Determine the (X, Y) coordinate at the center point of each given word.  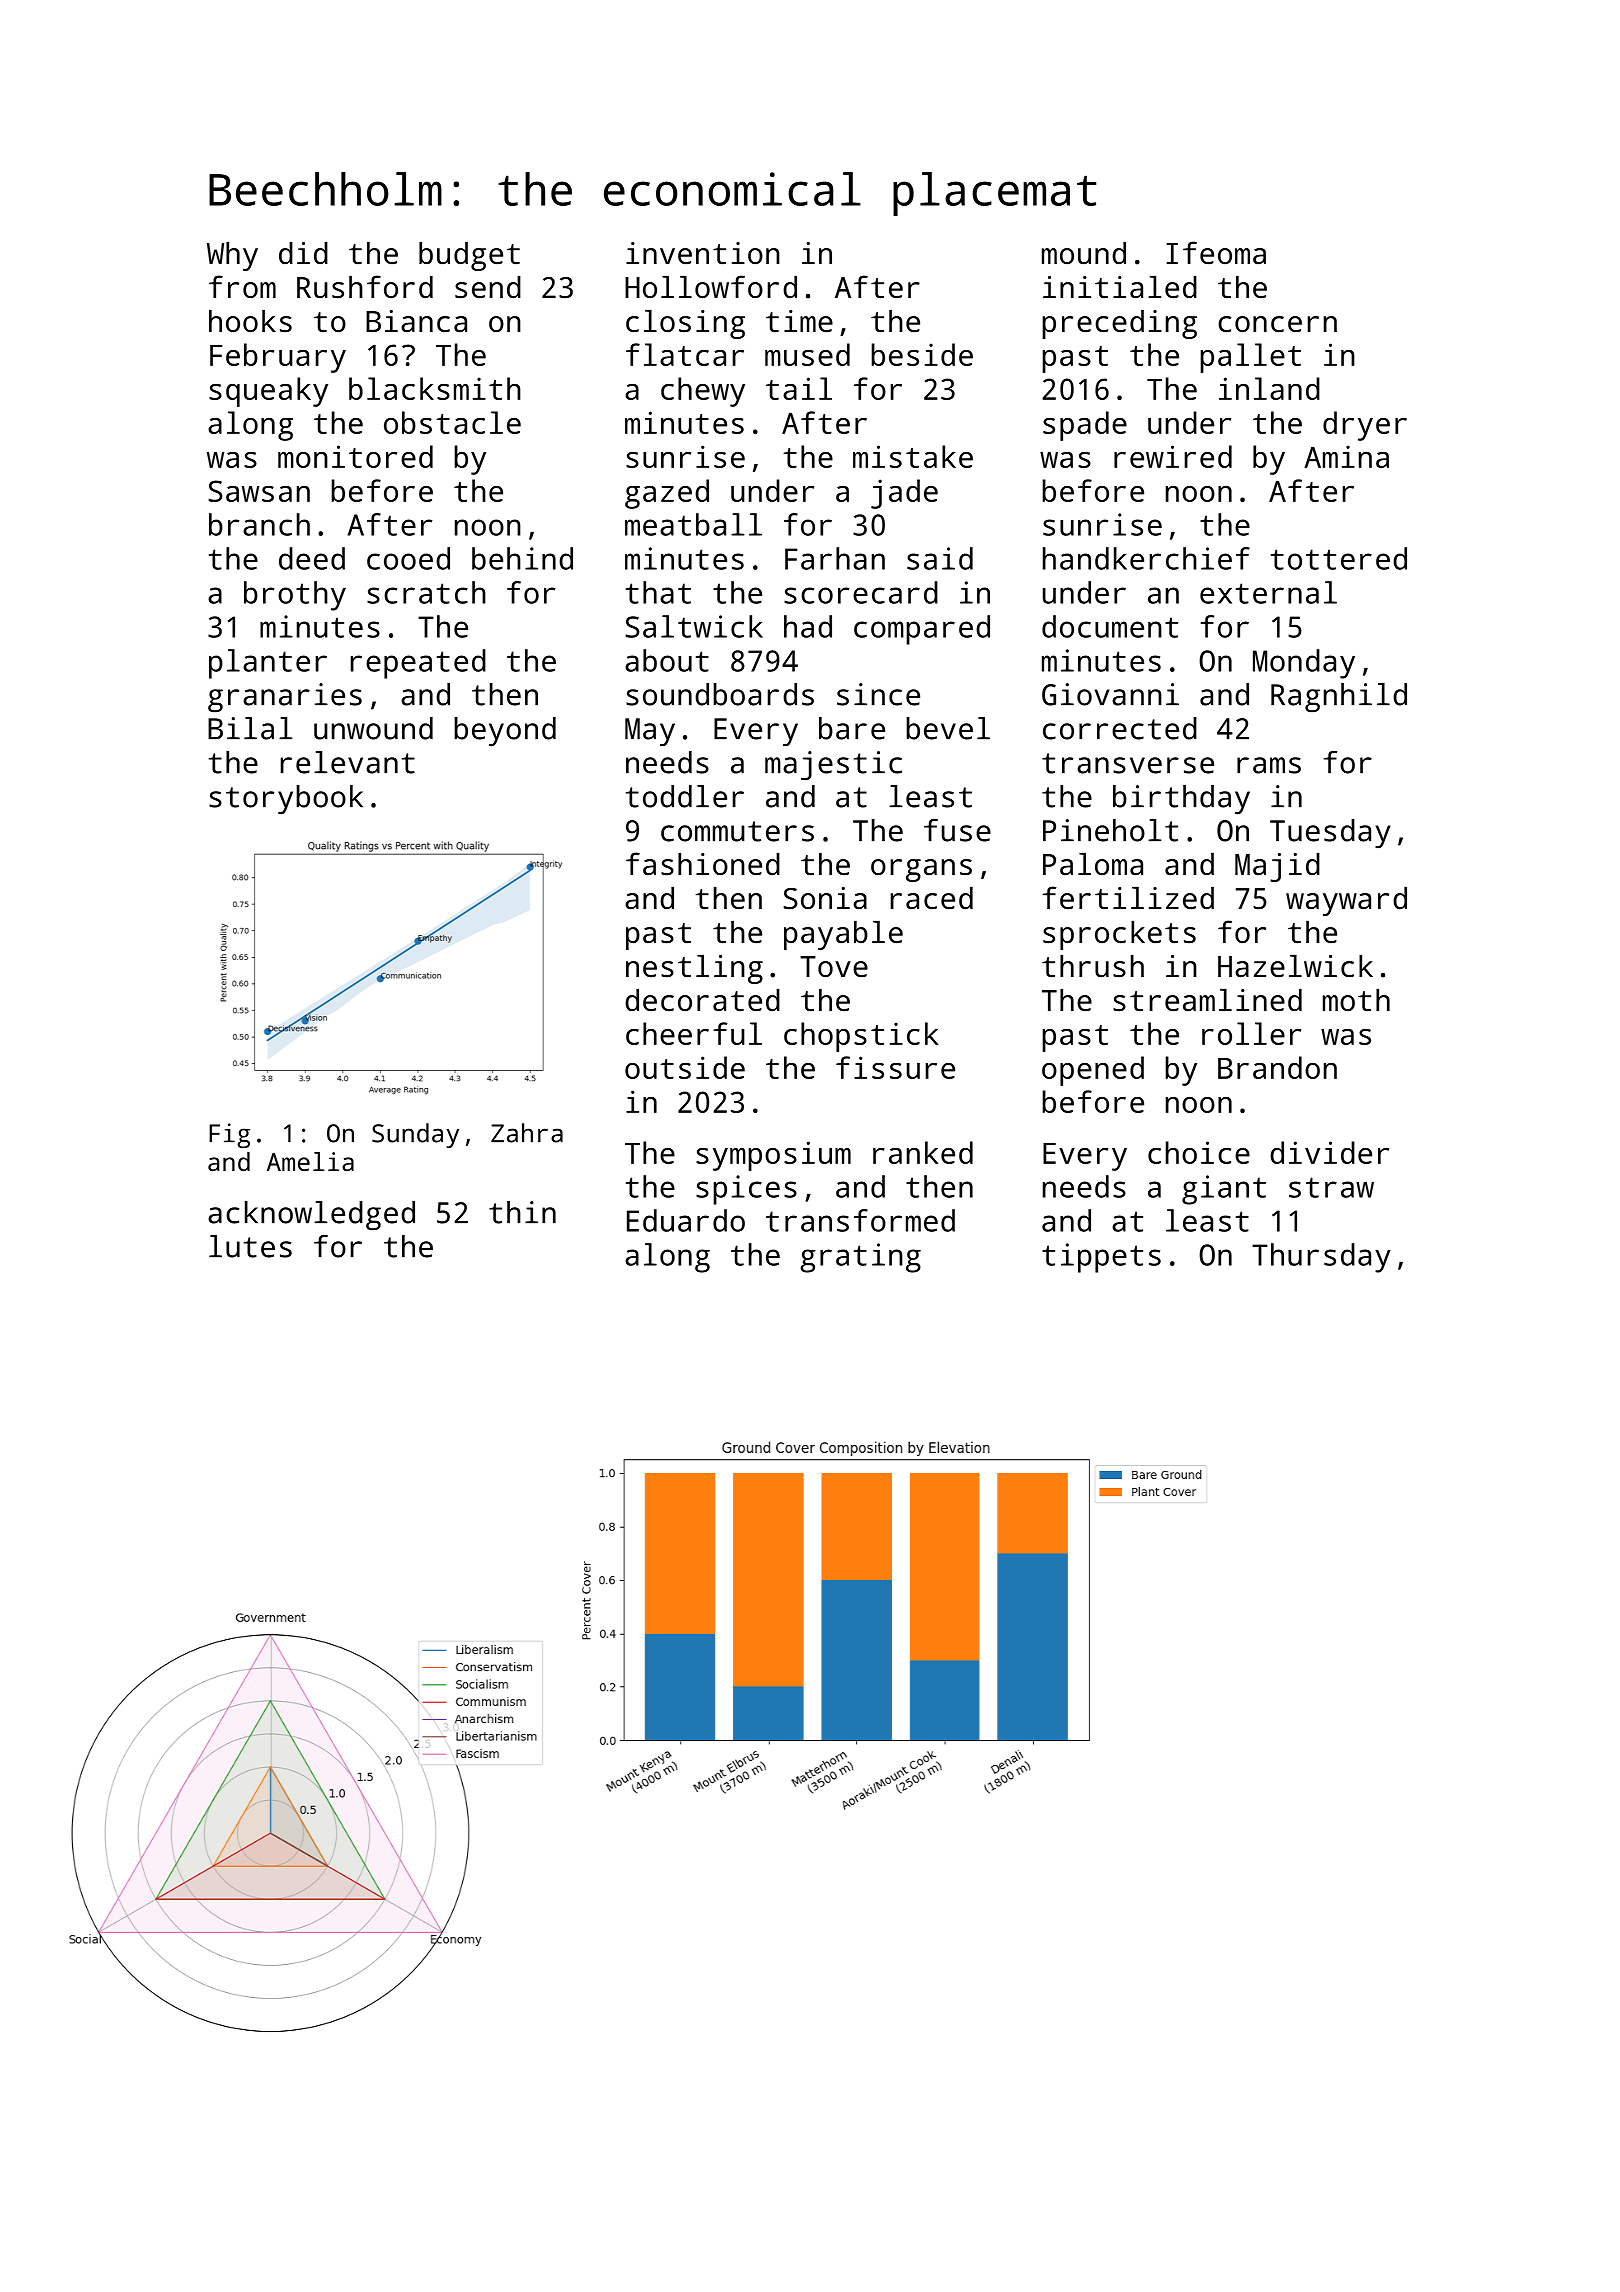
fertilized (1128, 898)
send (488, 287)
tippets (1101, 1258)
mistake (913, 456)
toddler (685, 796)
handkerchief (1146, 558)
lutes (250, 1246)
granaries (285, 698)
